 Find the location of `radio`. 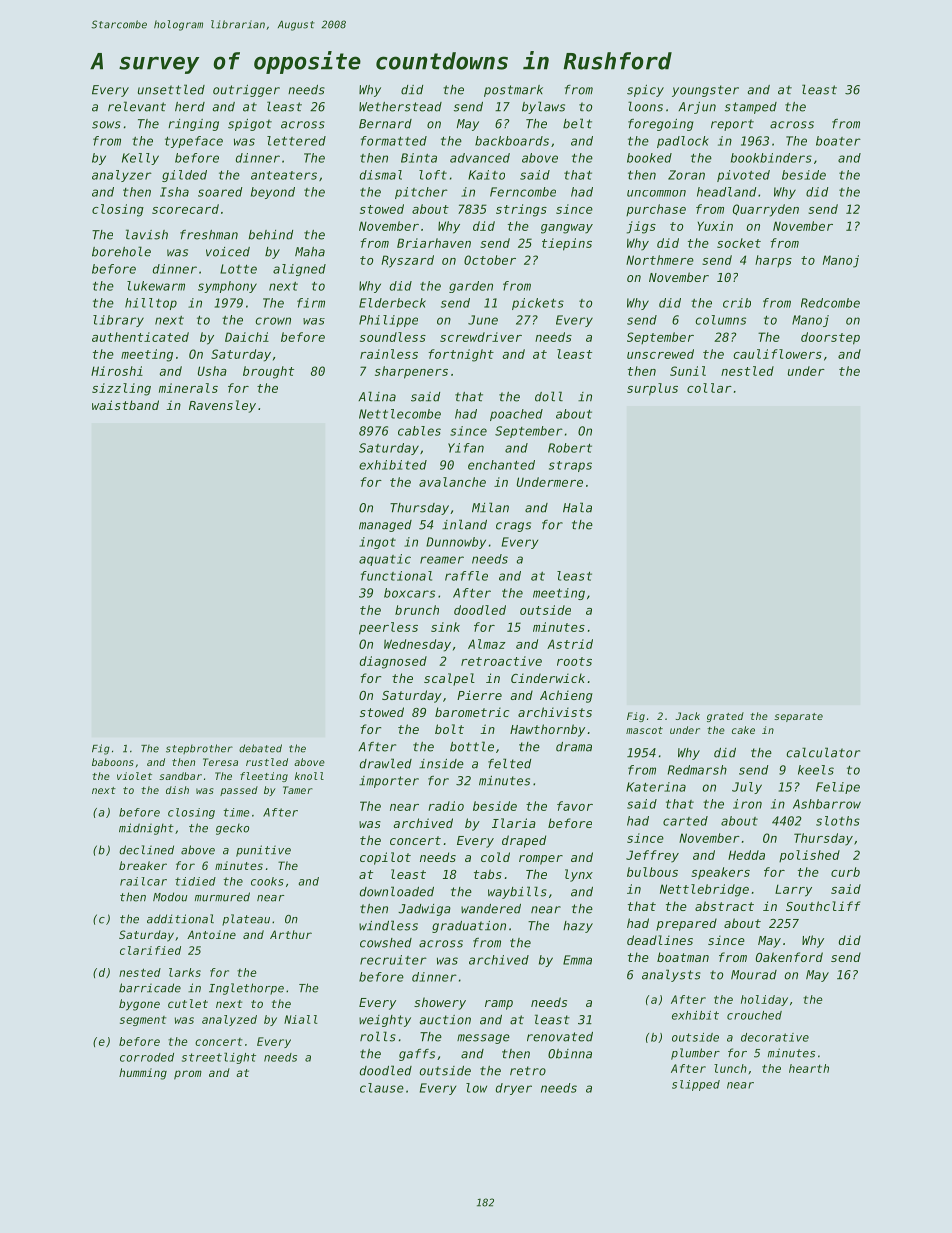

radio is located at coordinates (446, 806).
